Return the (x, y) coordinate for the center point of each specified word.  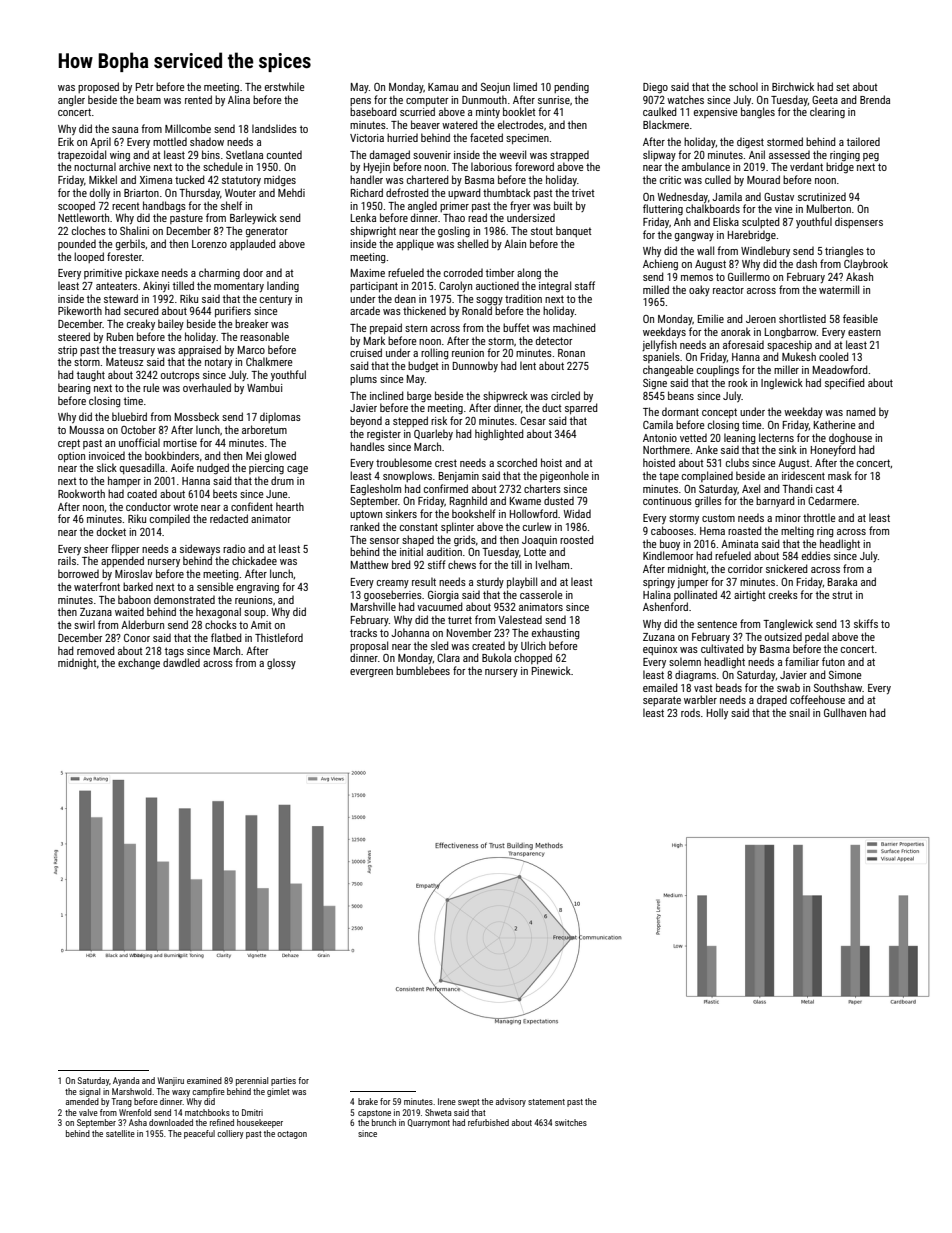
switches (571, 1122)
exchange (139, 664)
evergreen (371, 673)
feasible (860, 318)
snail (799, 712)
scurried (417, 111)
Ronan (571, 353)
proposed (98, 87)
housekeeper (260, 1123)
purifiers (233, 311)
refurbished (488, 1122)
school (743, 86)
